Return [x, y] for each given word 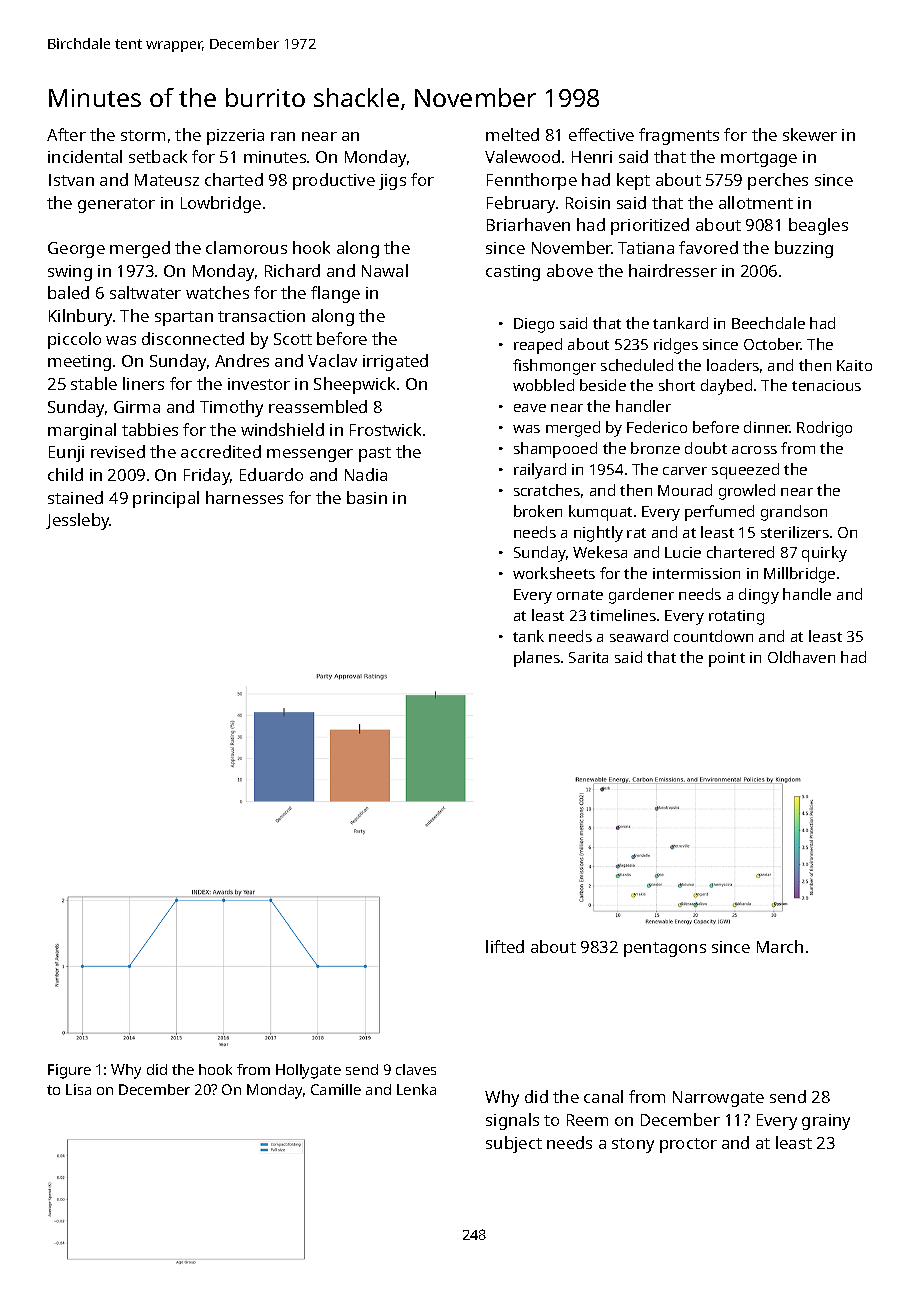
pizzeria [235, 137]
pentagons [665, 949]
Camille [336, 1089]
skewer [810, 134]
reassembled [318, 406]
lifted [505, 946]
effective [601, 134]
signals [512, 1121]
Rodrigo [824, 429]
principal [166, 499]
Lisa [78, 1089]
